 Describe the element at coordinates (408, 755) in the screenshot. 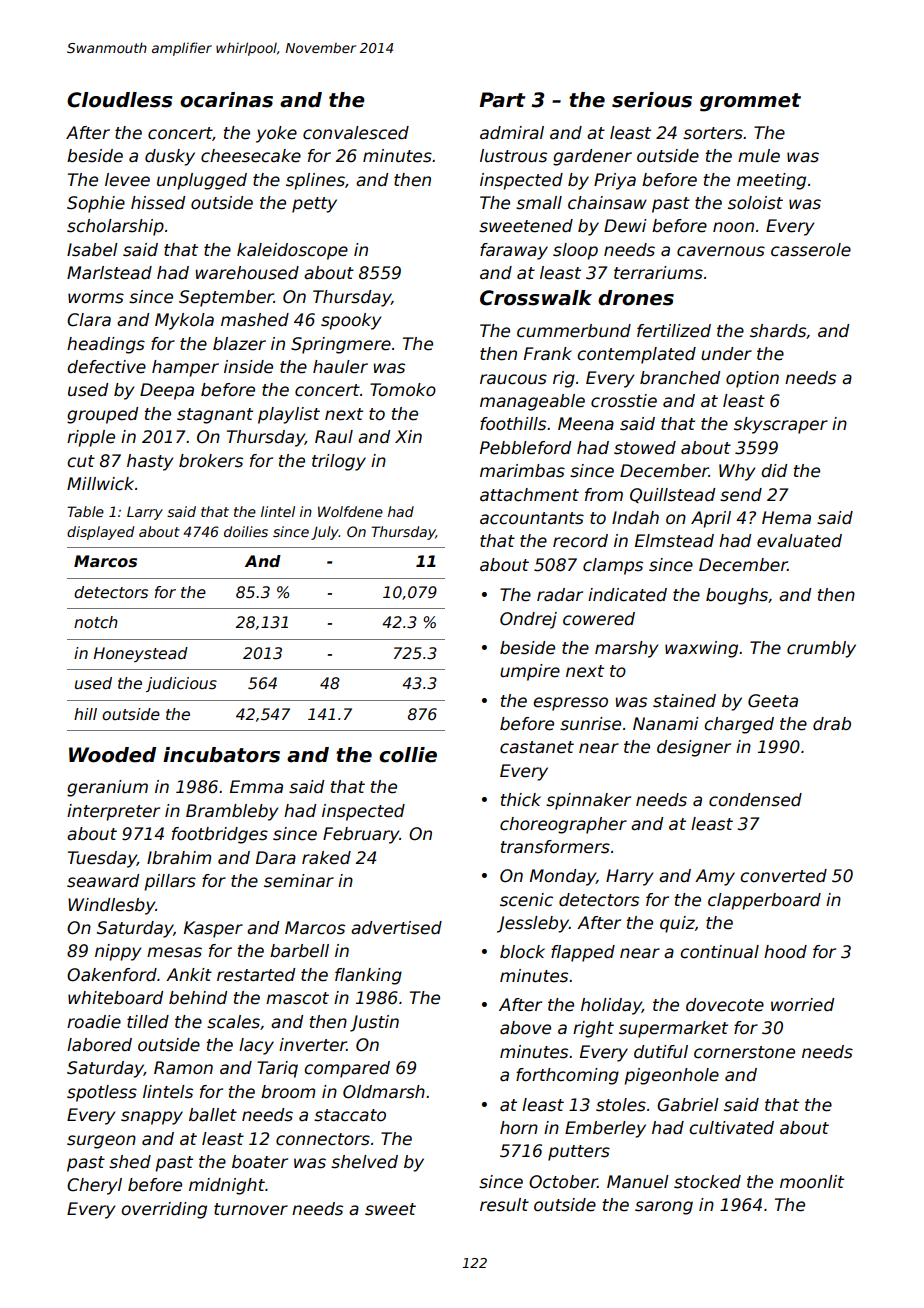

I see `collie` at that location.
